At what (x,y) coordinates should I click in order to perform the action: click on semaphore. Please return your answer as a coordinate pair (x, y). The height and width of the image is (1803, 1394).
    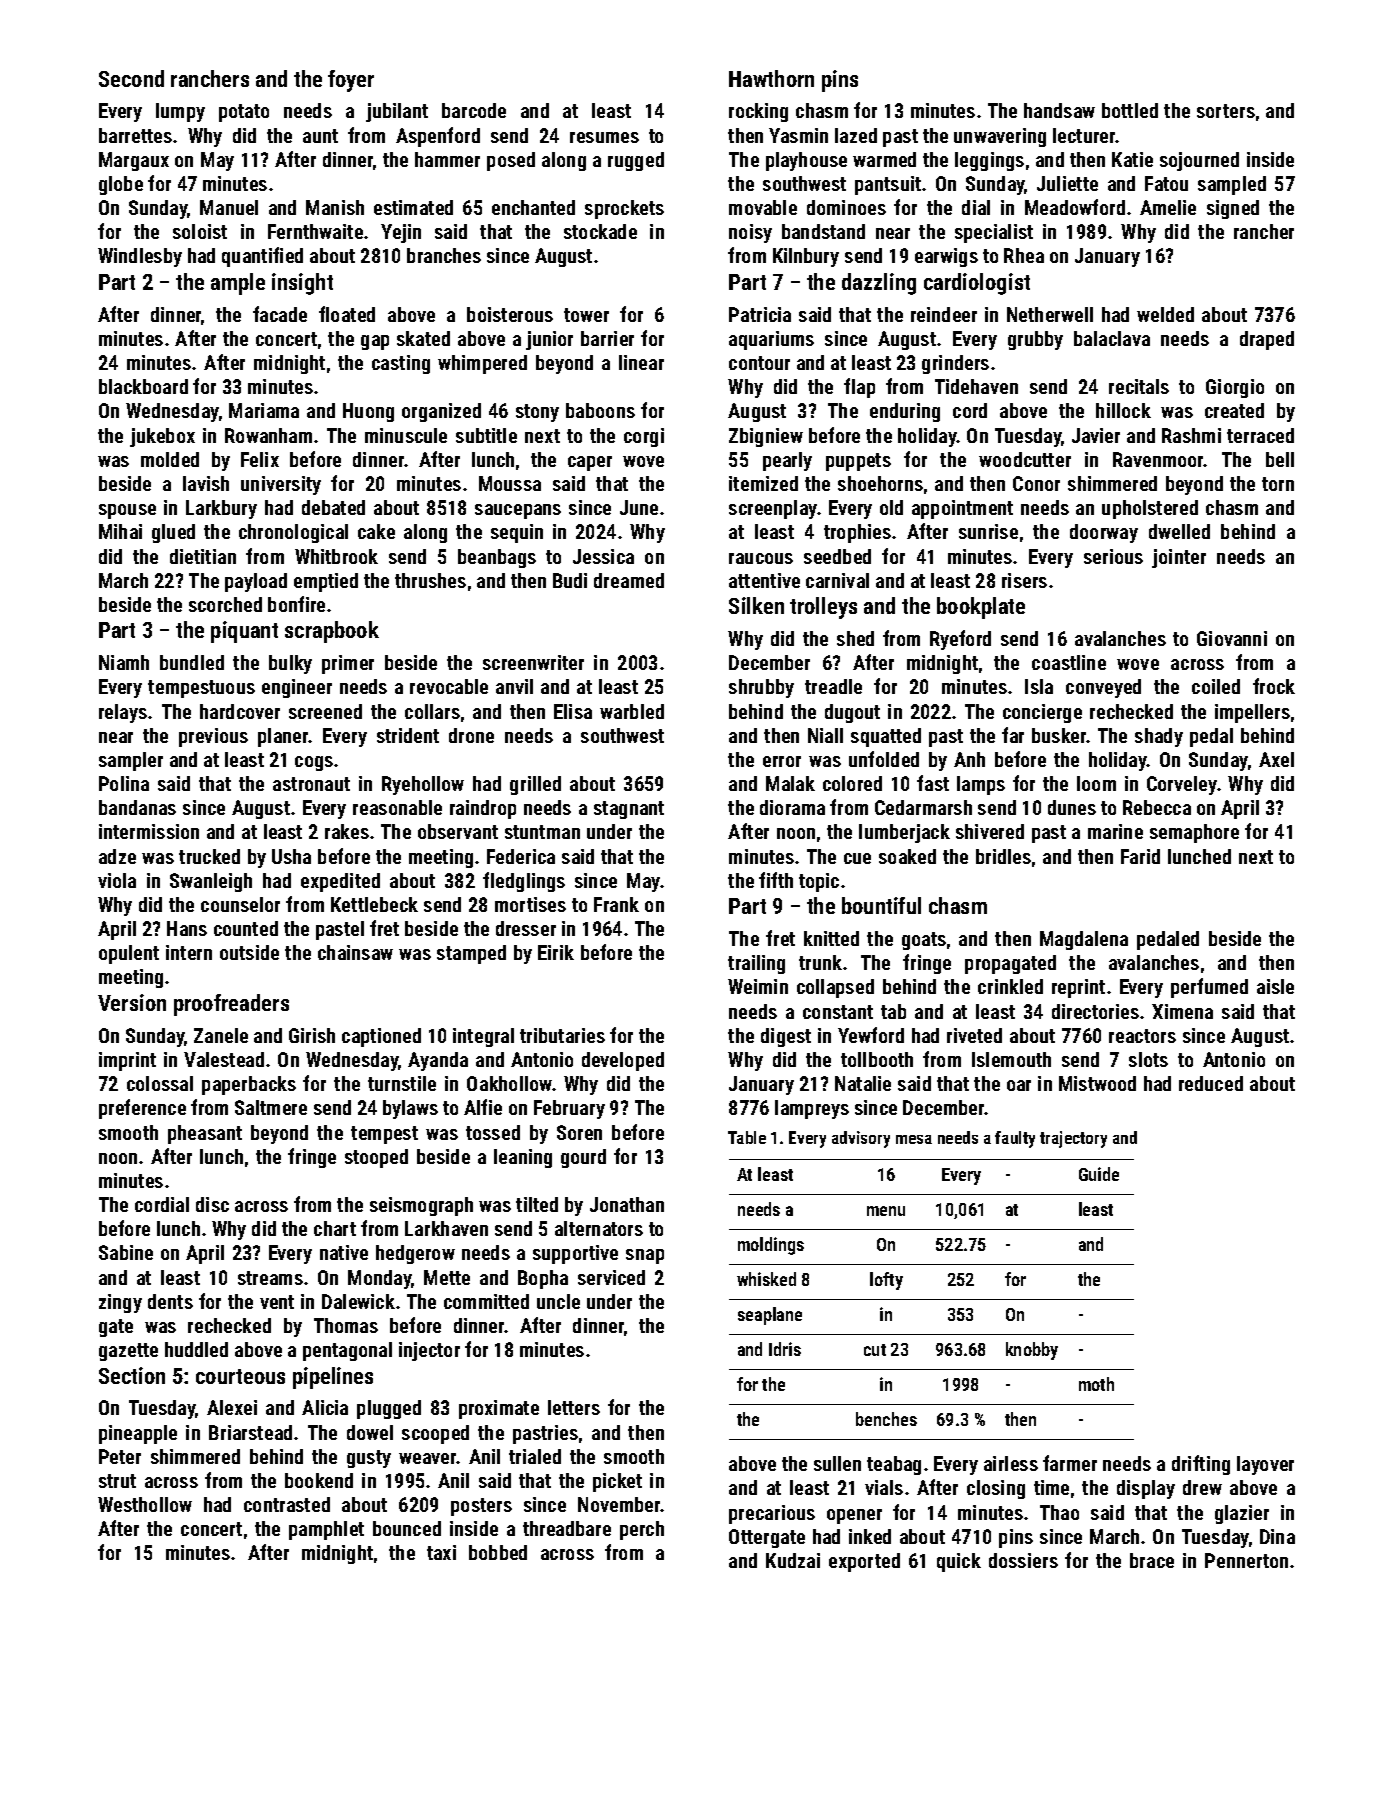
    Looking at the image, I should click on (1194, 833).
